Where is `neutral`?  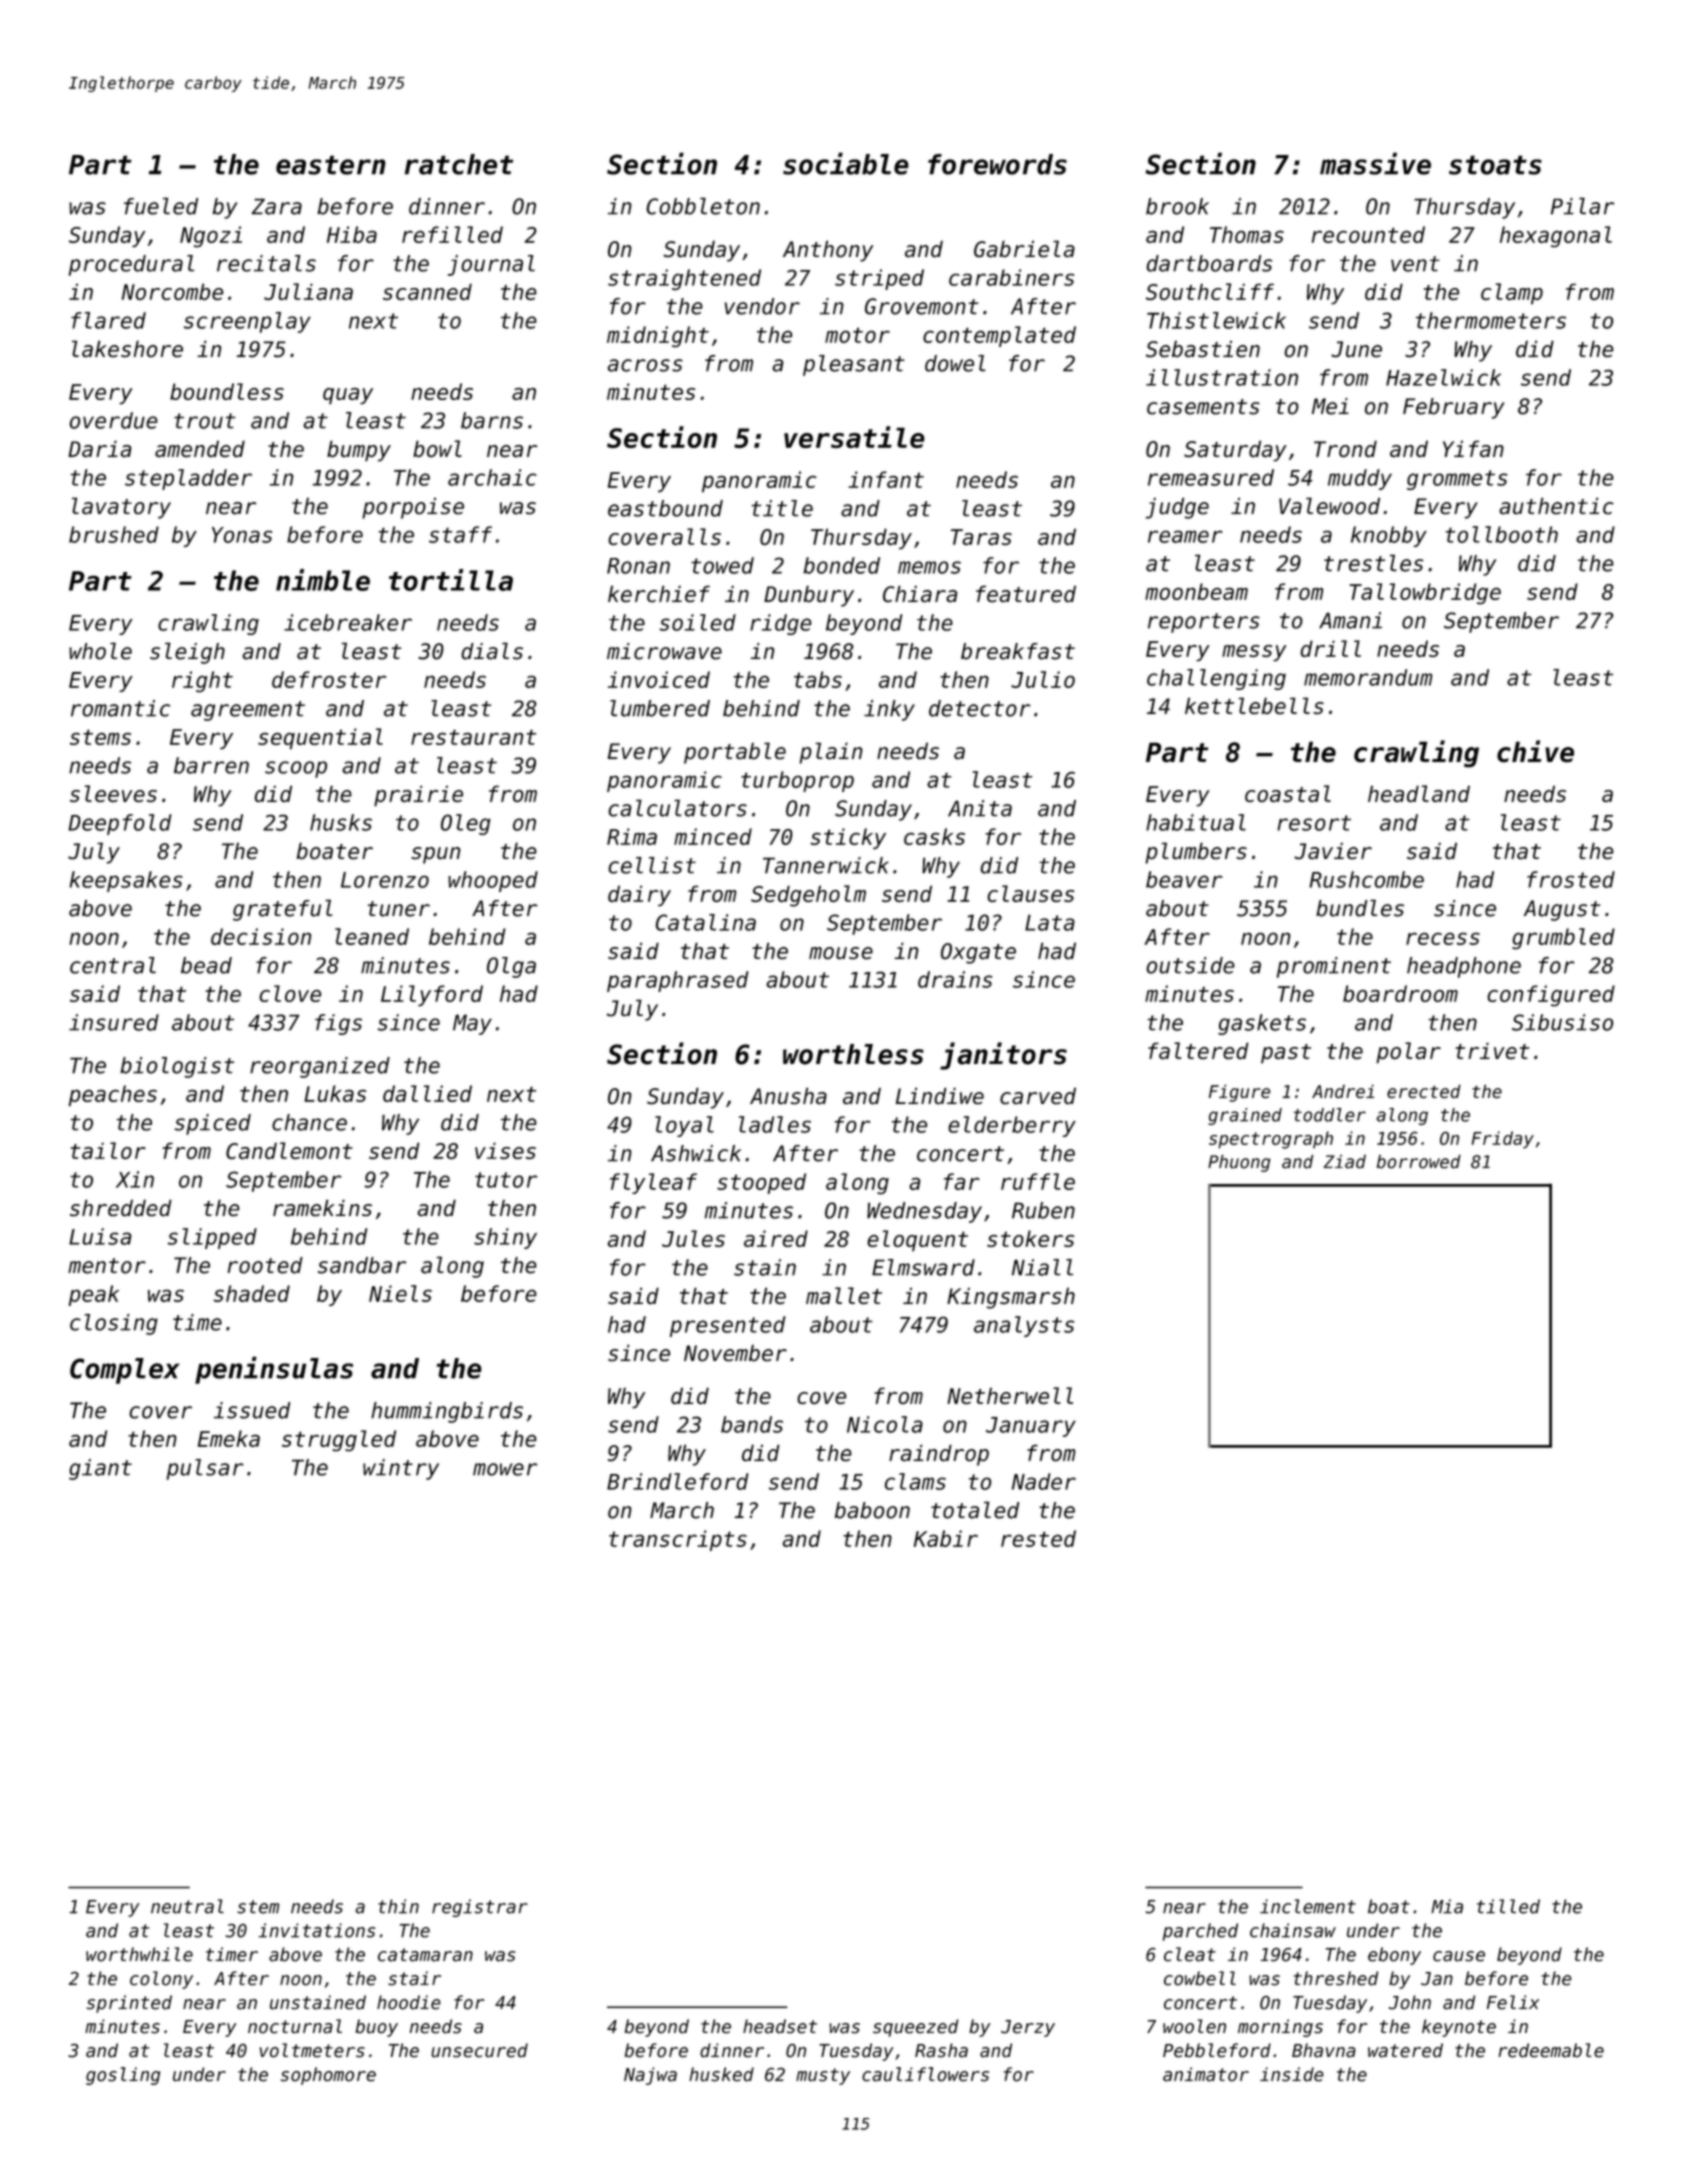 neutral is located at coordinates (187, 1906).
